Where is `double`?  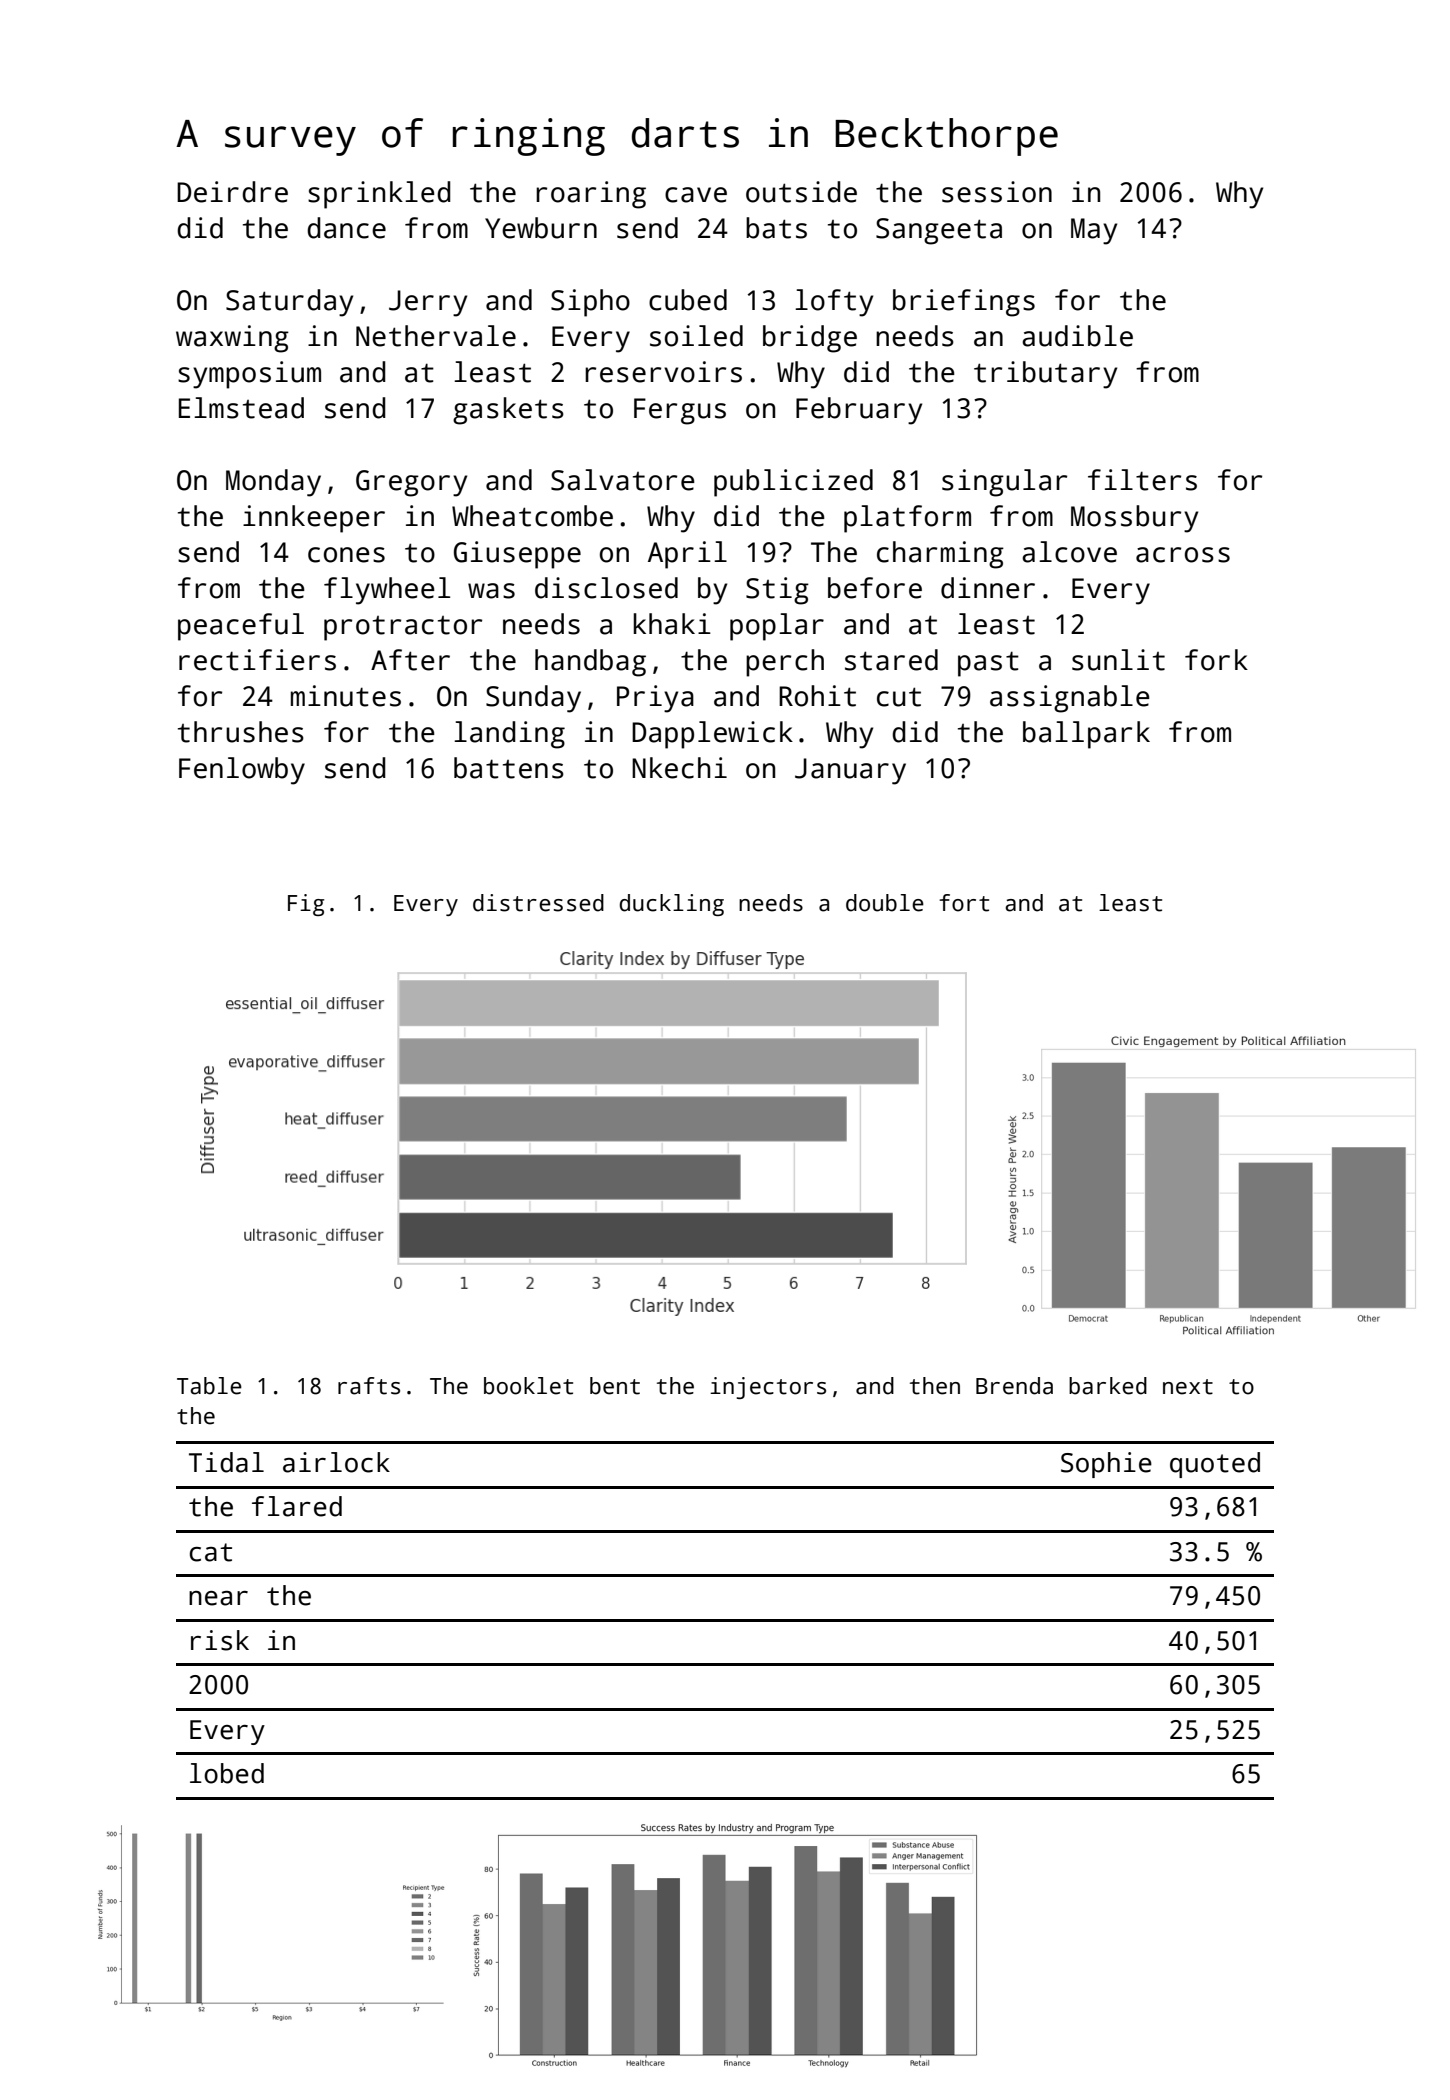
double is located at coordinates (885, 903).
